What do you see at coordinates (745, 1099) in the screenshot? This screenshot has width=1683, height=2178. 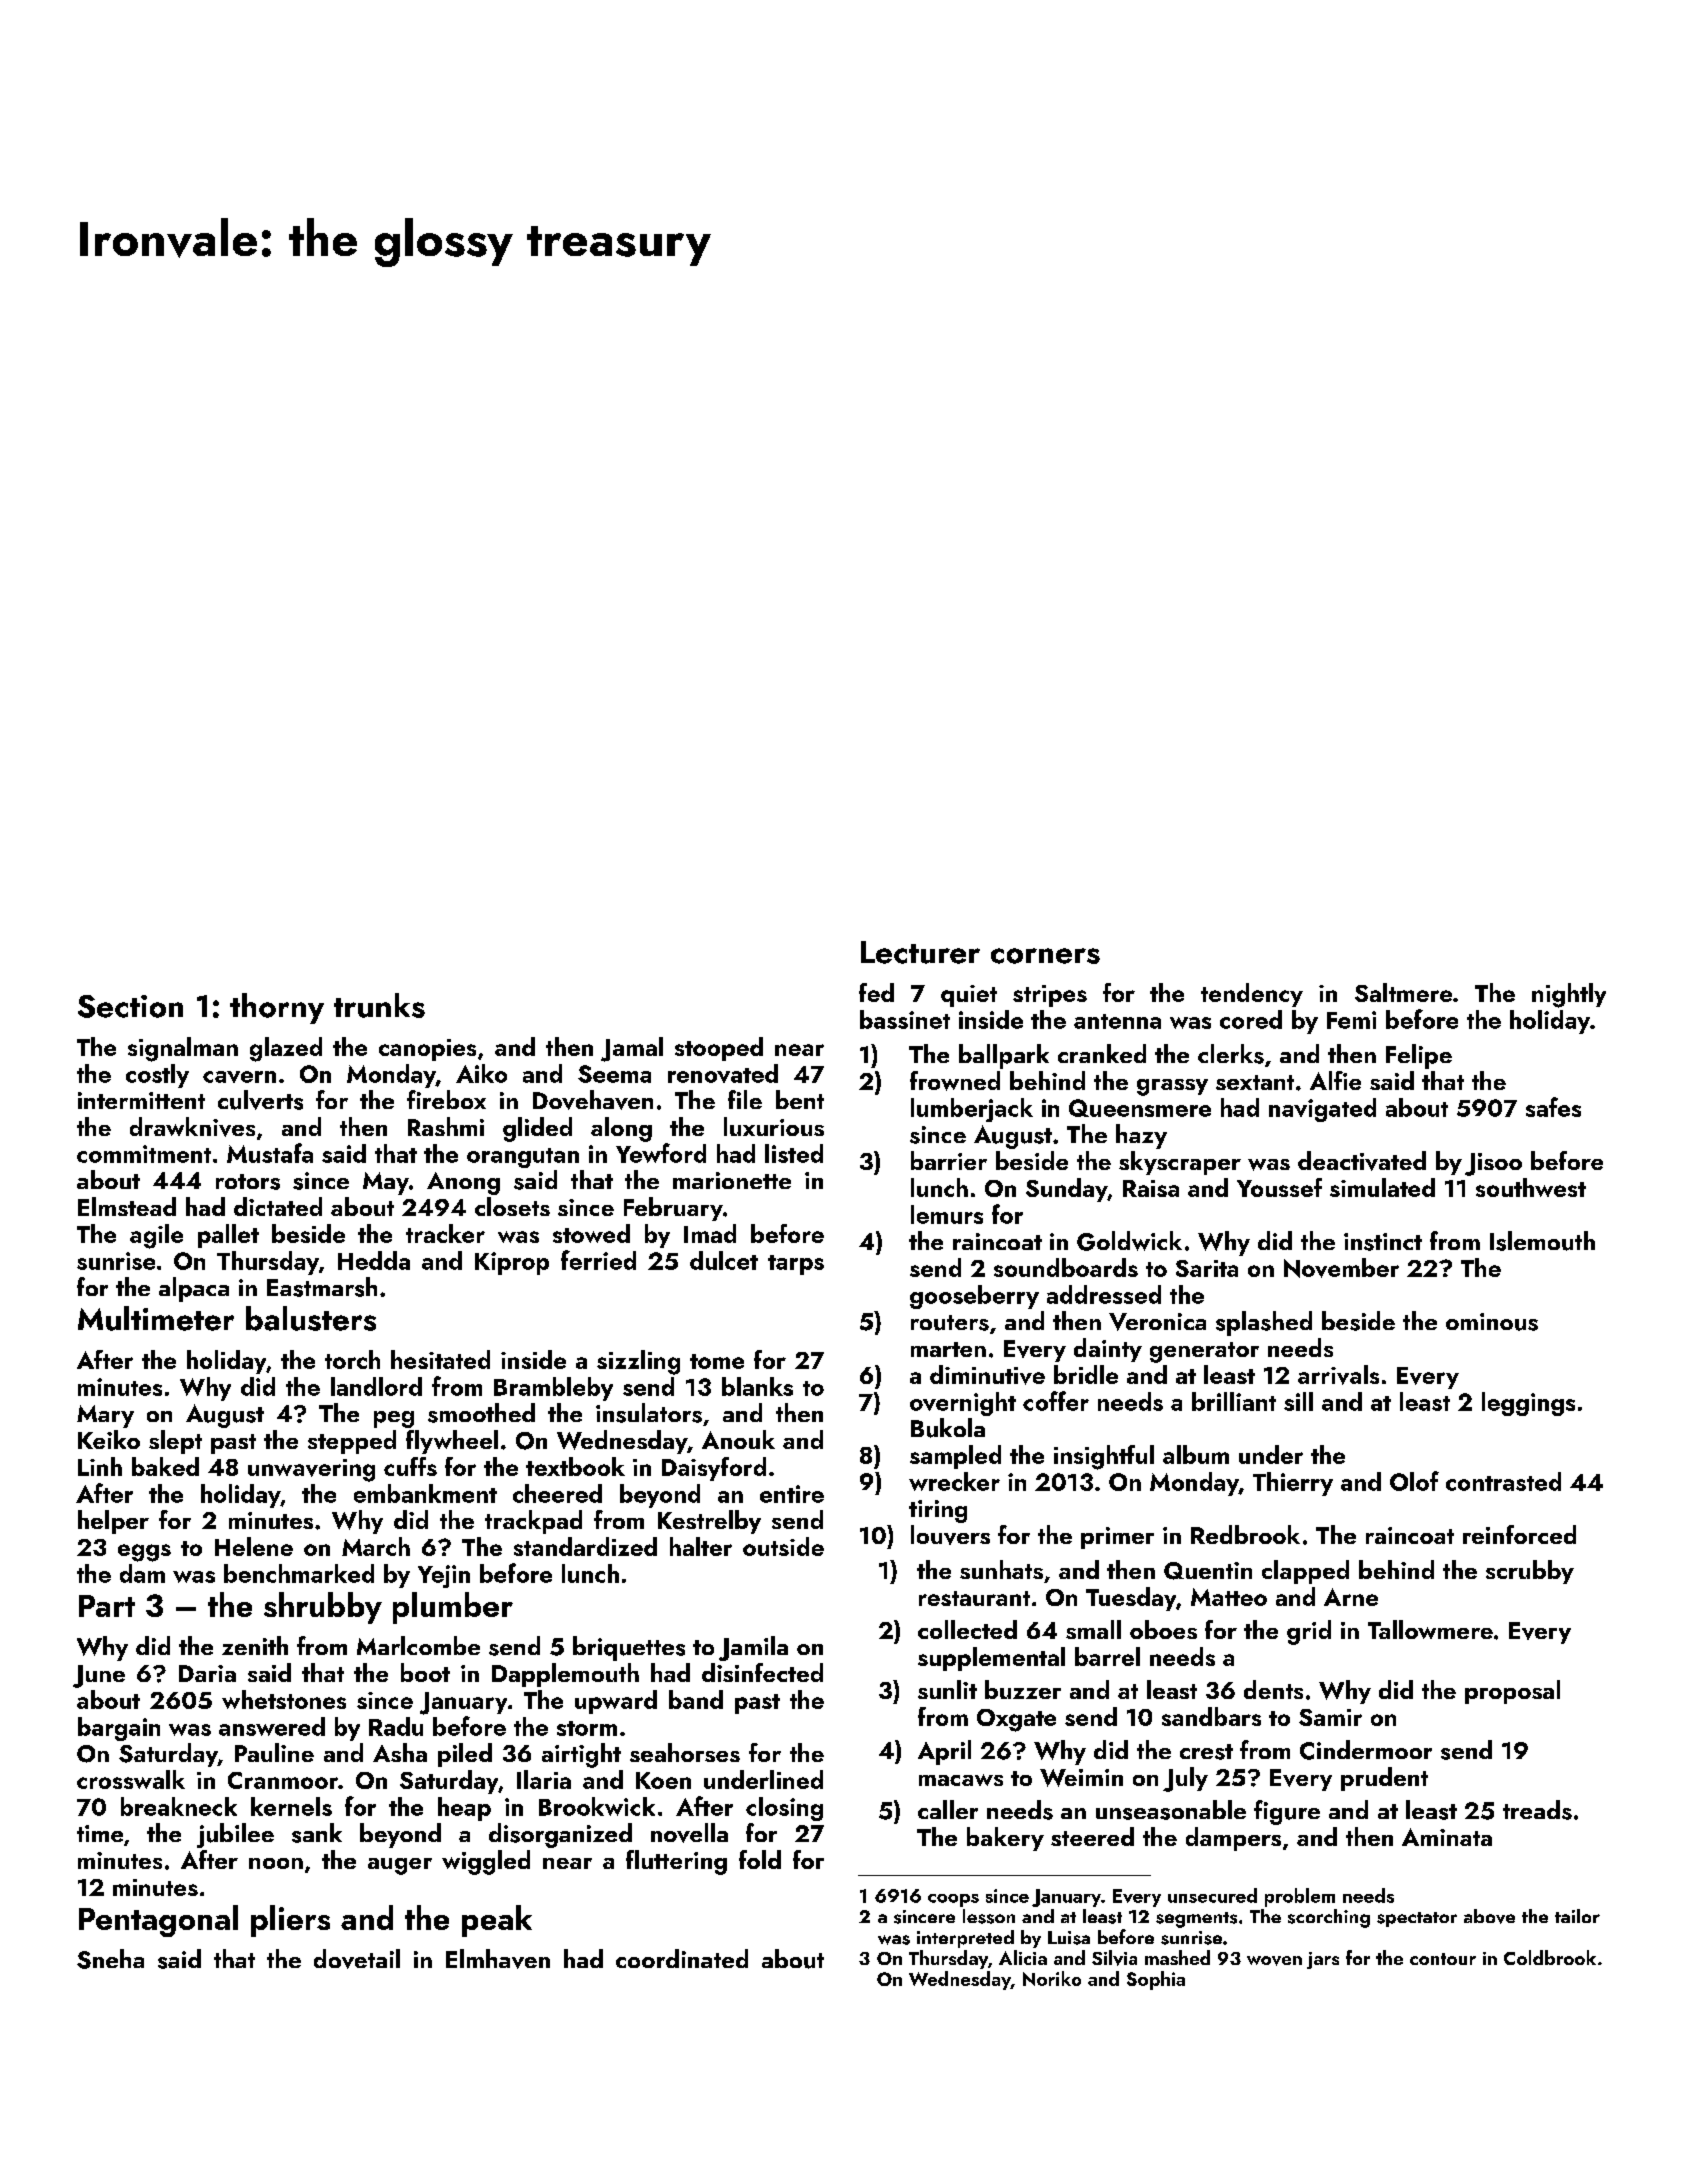 I see `file` at bounding box center [745, 1099].
